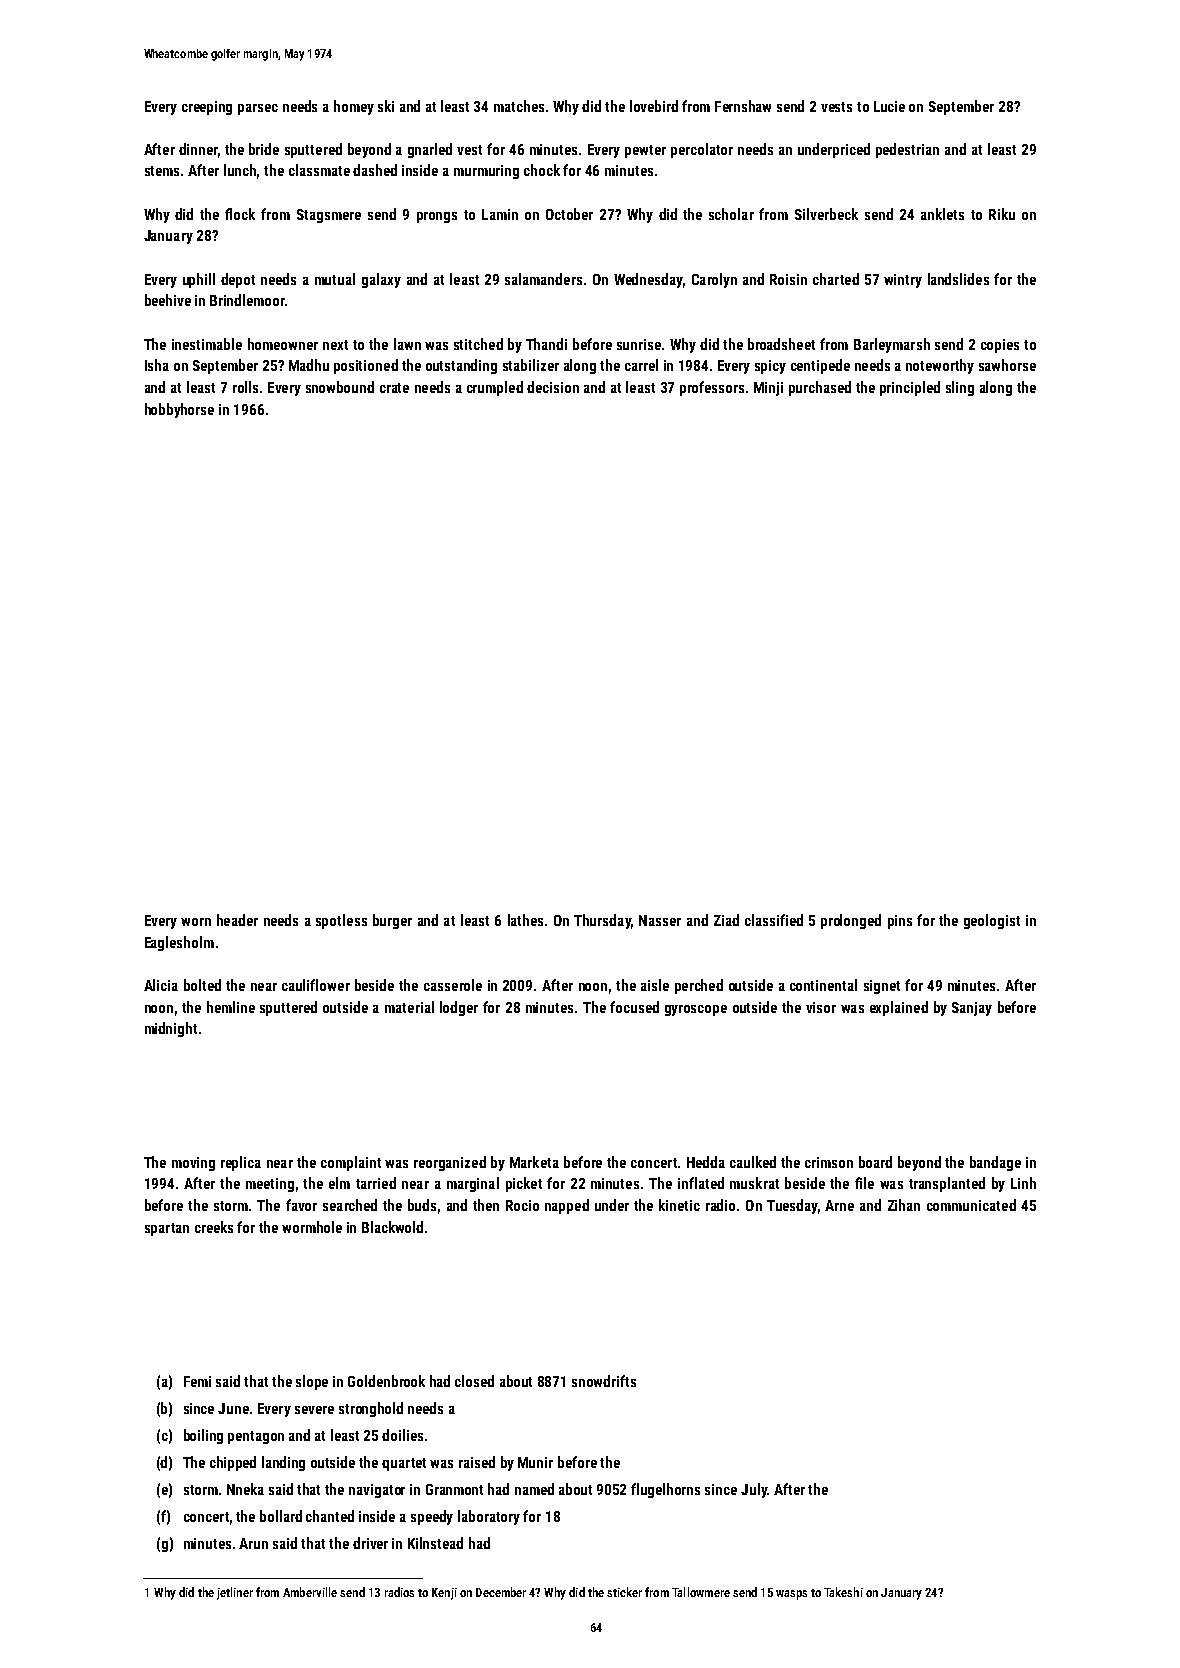  What do you see at coordinates (381, 280) in the image?
I see `galaxy` at bounding box center [381, 280].
